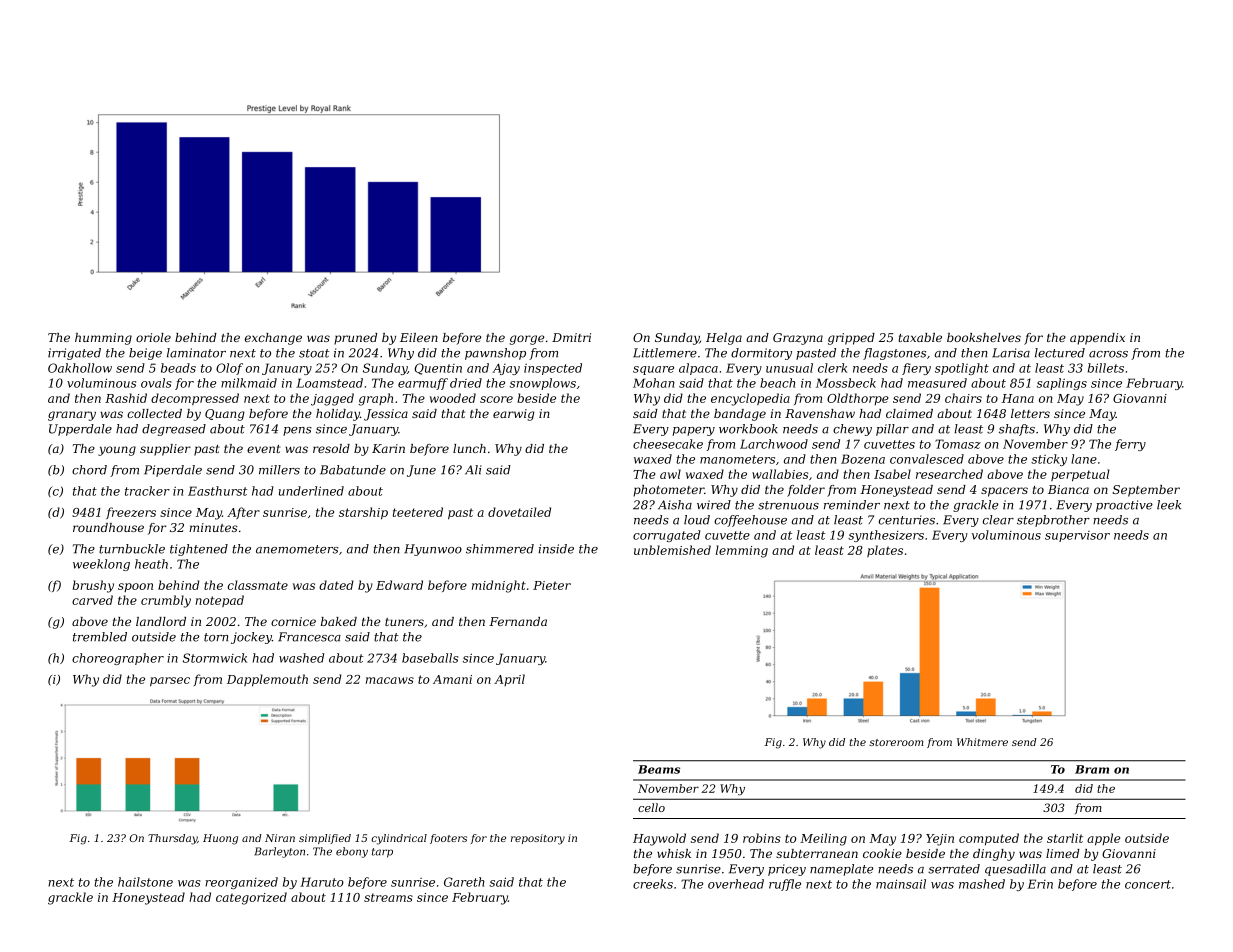 This image has height=952, width=1233. What do you see at coordinates (147, 491) in the image?
I see `tracker` at bounding box center [147, 491].
